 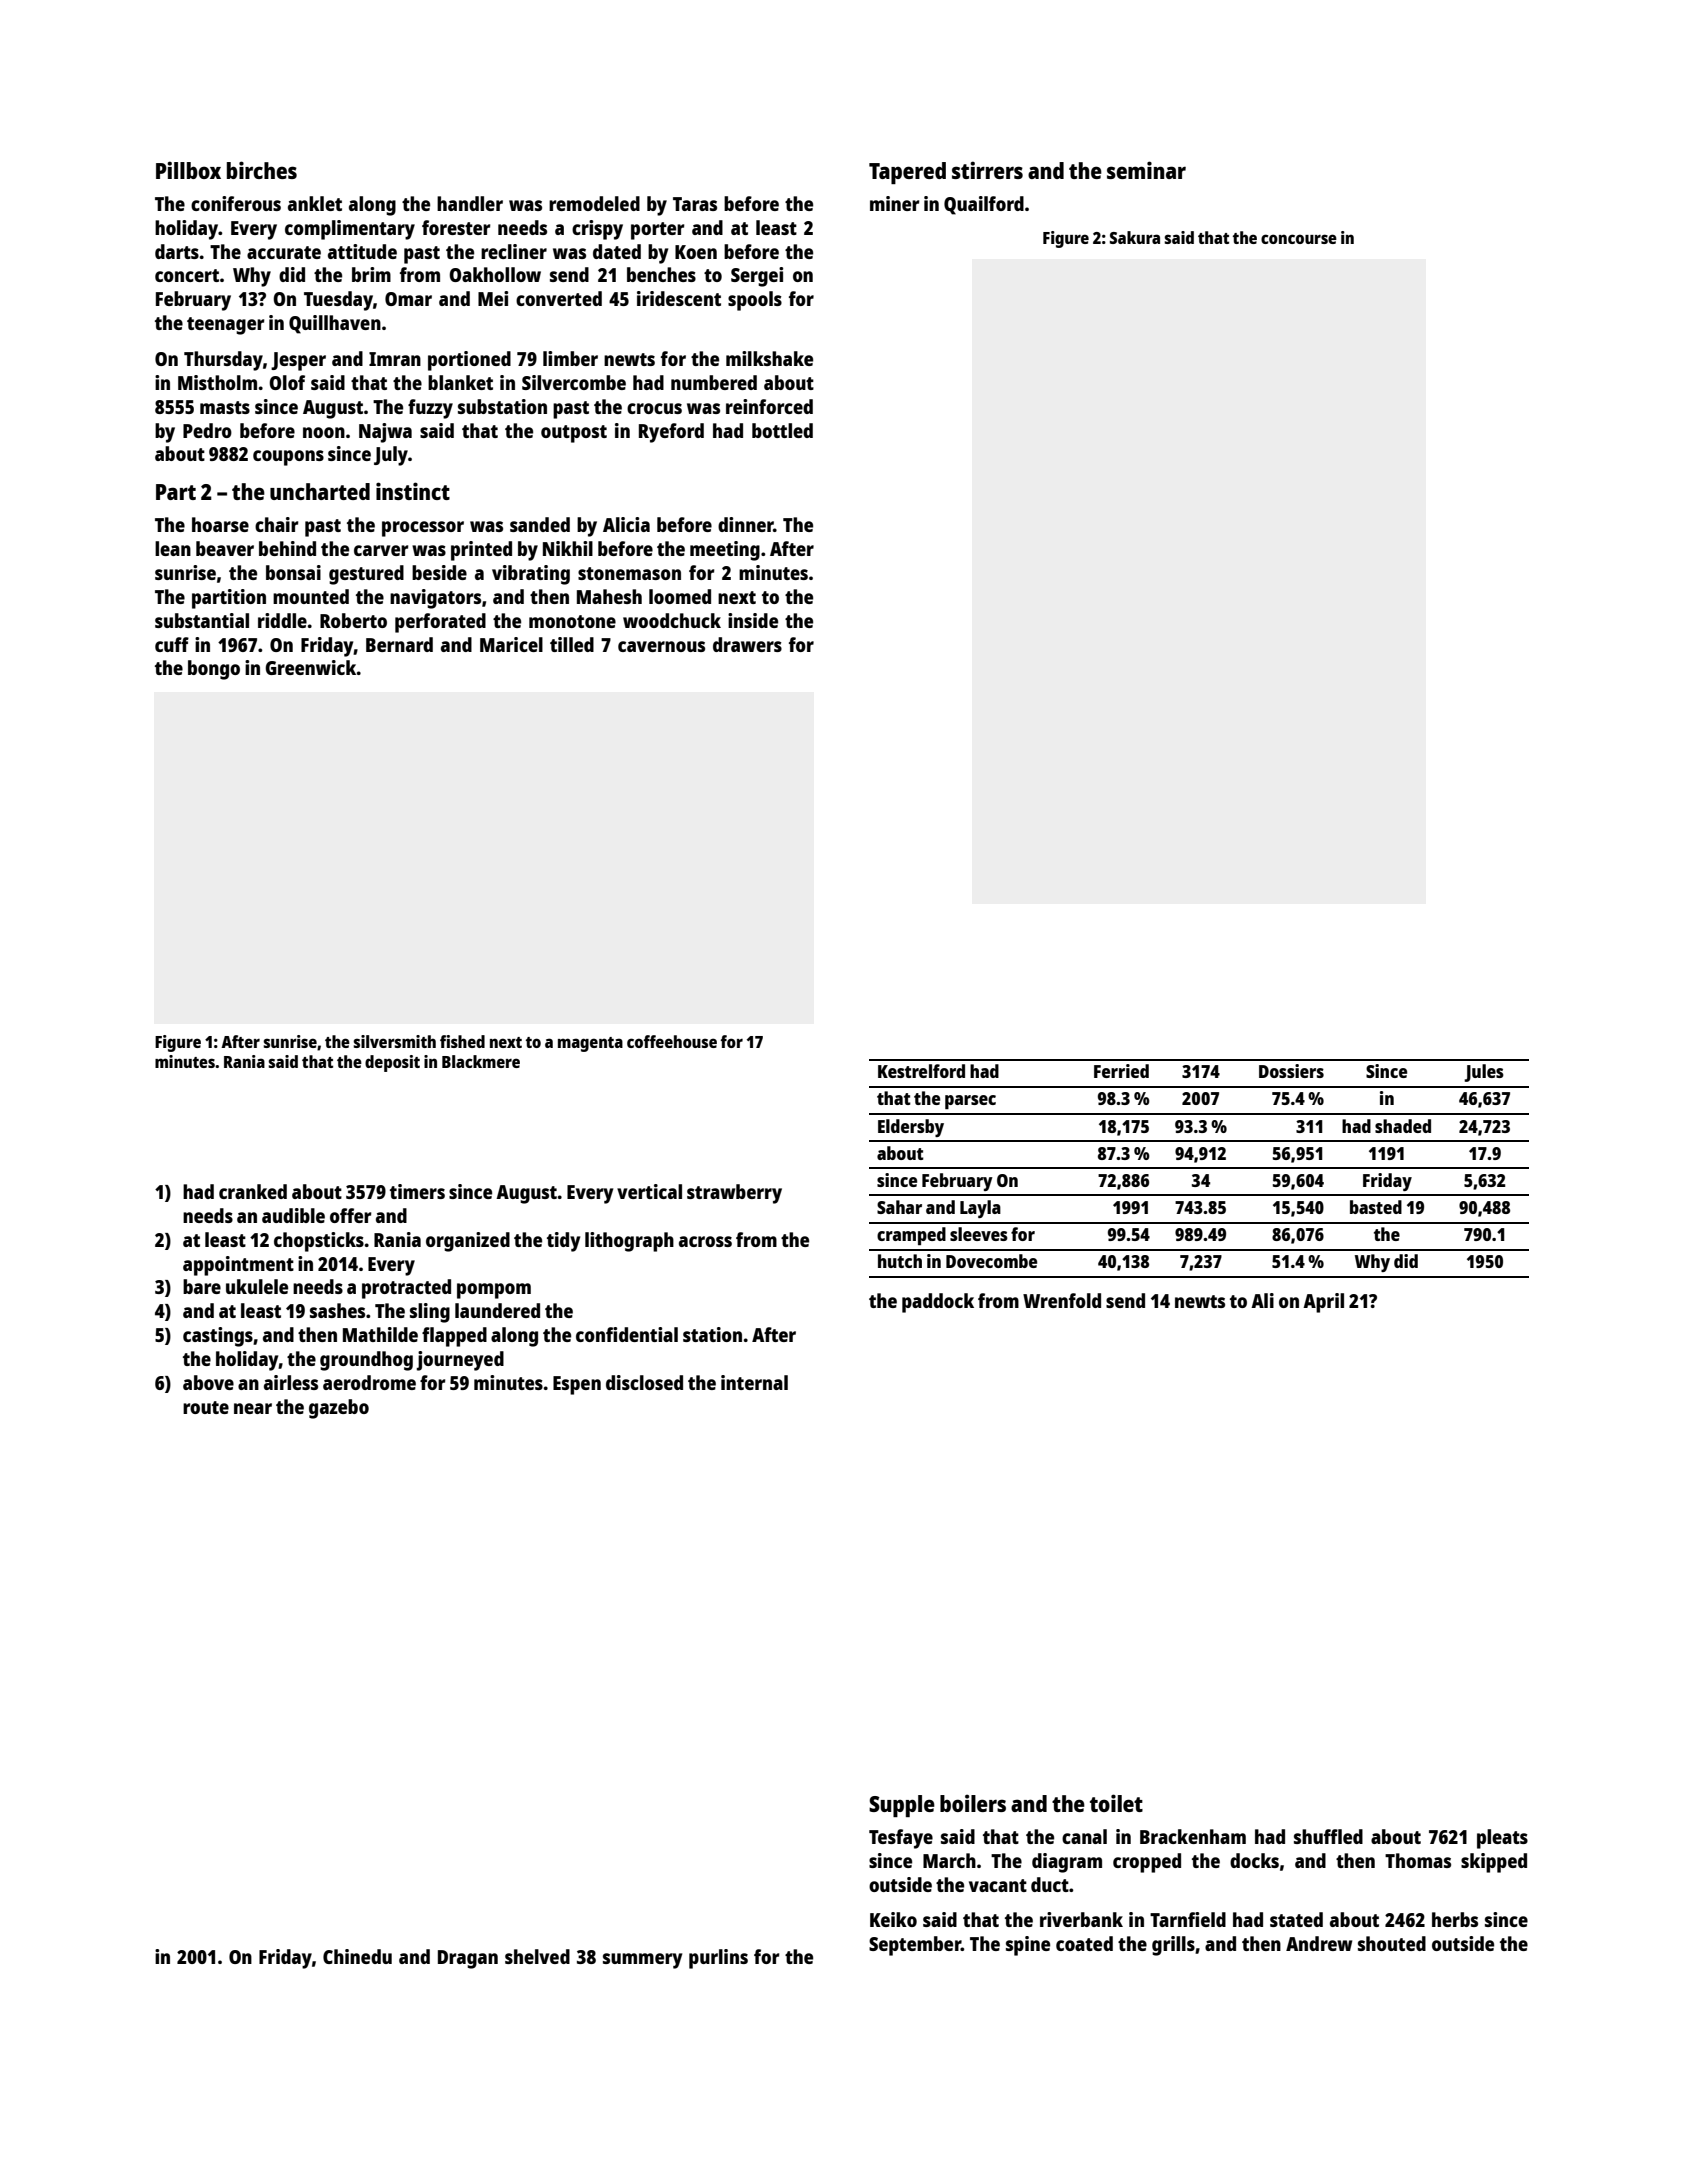 I want to click on strawberry, so click(x=734, y=1194).
